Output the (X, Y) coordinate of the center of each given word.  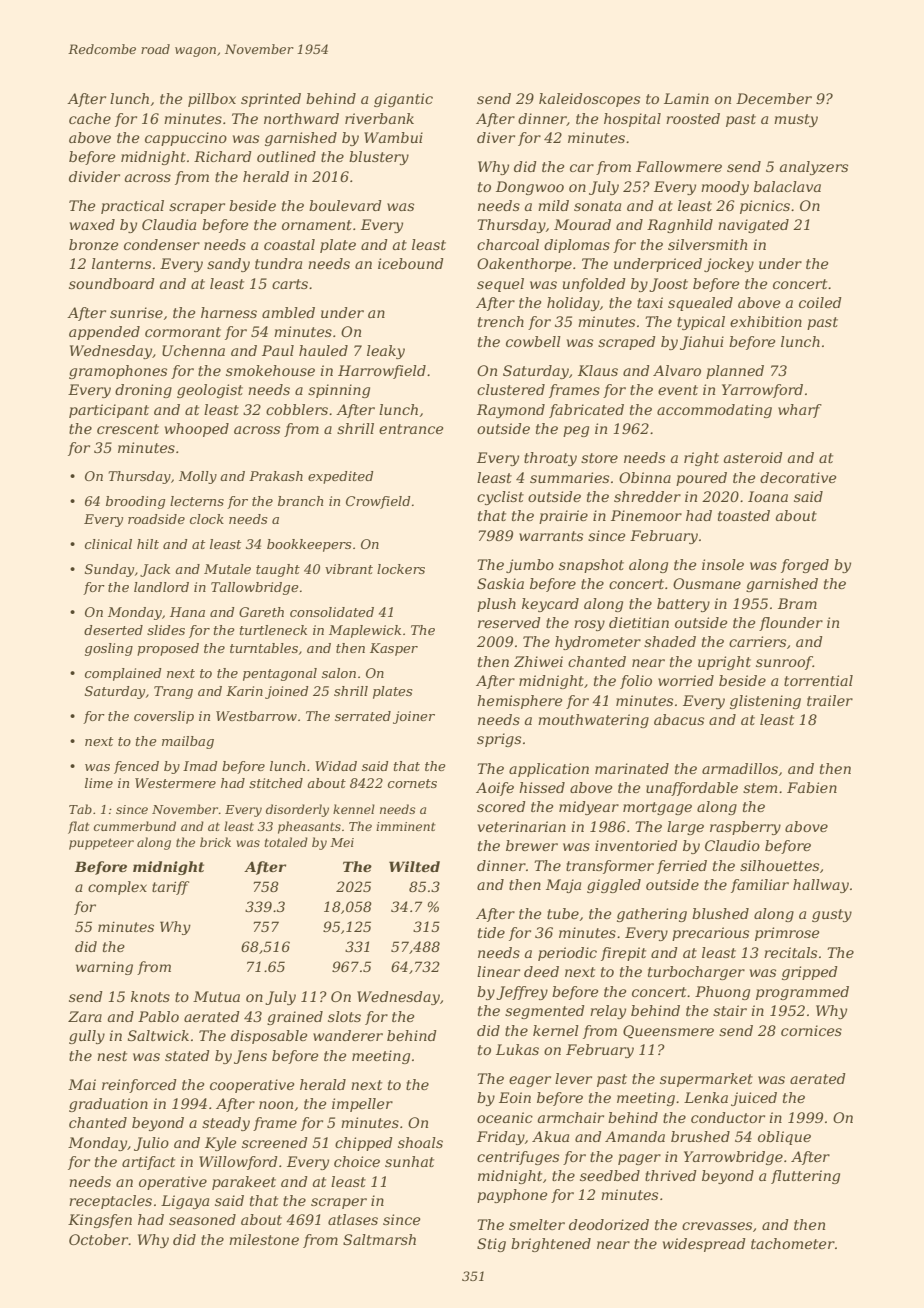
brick (215, 842)
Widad (336, 766)
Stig (491, 1245)
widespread (704, 1245)
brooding (135, 502)
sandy (228, 265)
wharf (800, 411)
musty (796, 120)
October (99, 1239)
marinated (632, 768)
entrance (411, 429)
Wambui (393, 137)
